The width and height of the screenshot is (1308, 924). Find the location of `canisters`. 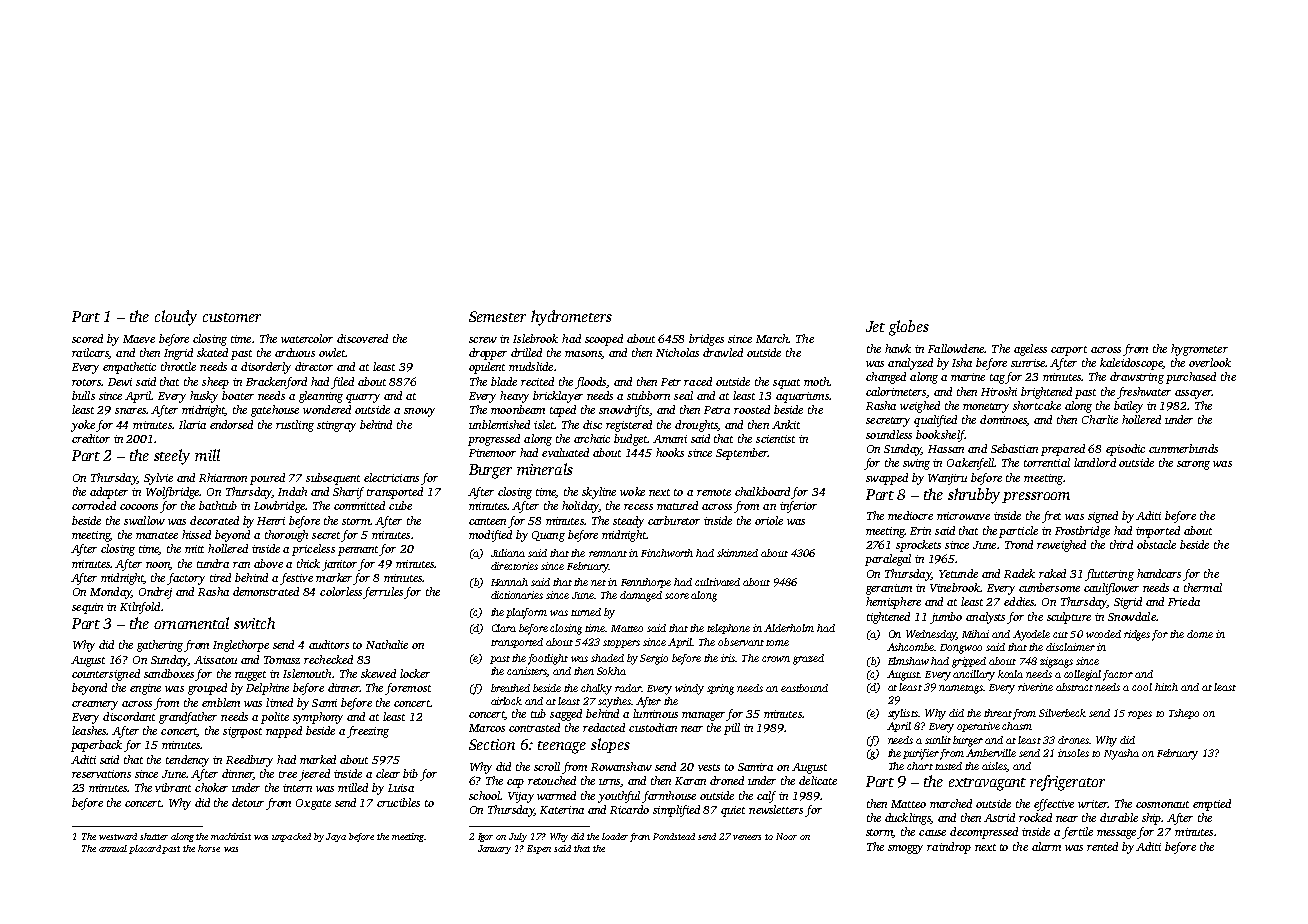

canisters is located at coordinates (527, 672).
